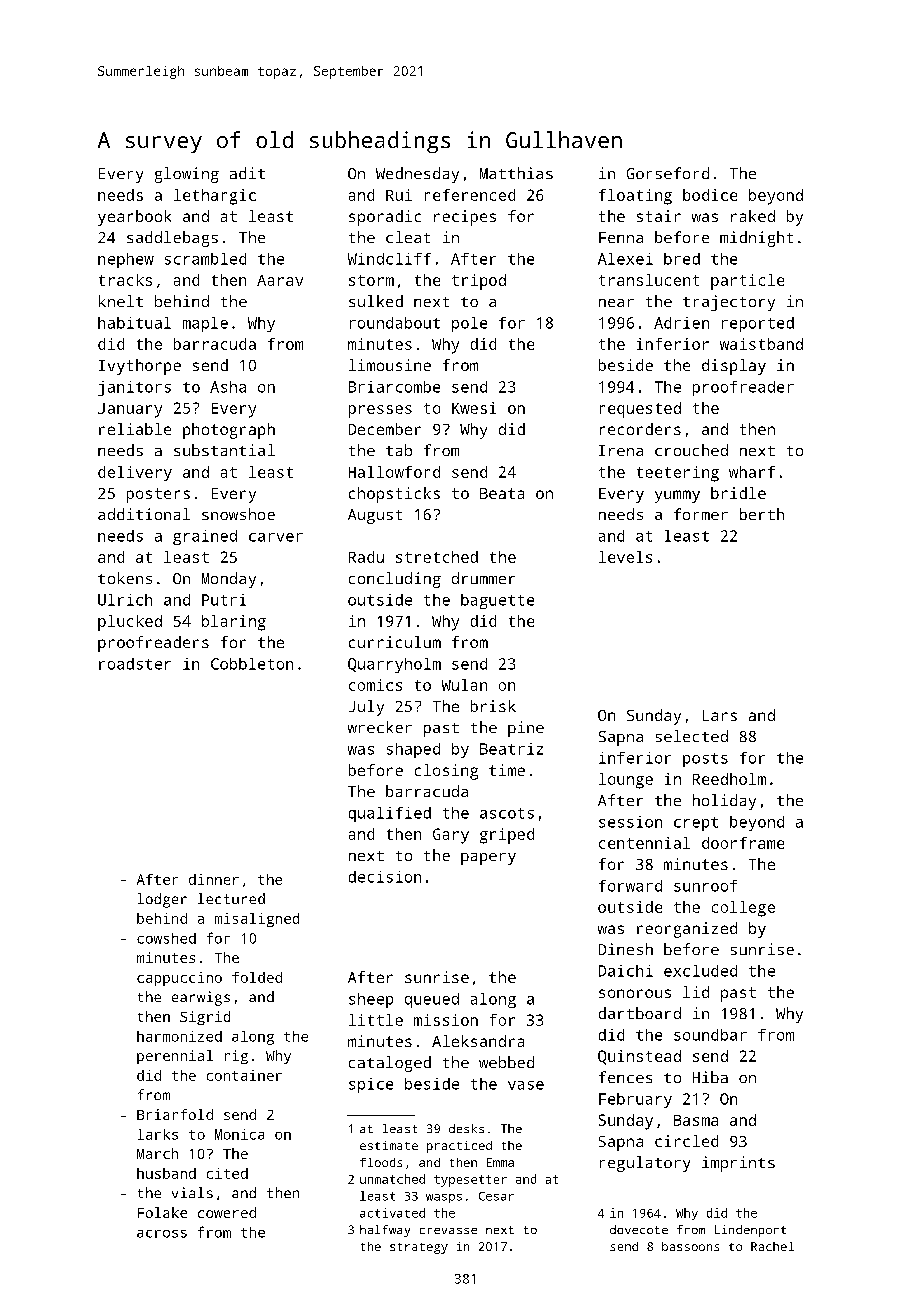 This screenshot has width=908, height=1316. I want to click on sulked, so click(376, 301).
